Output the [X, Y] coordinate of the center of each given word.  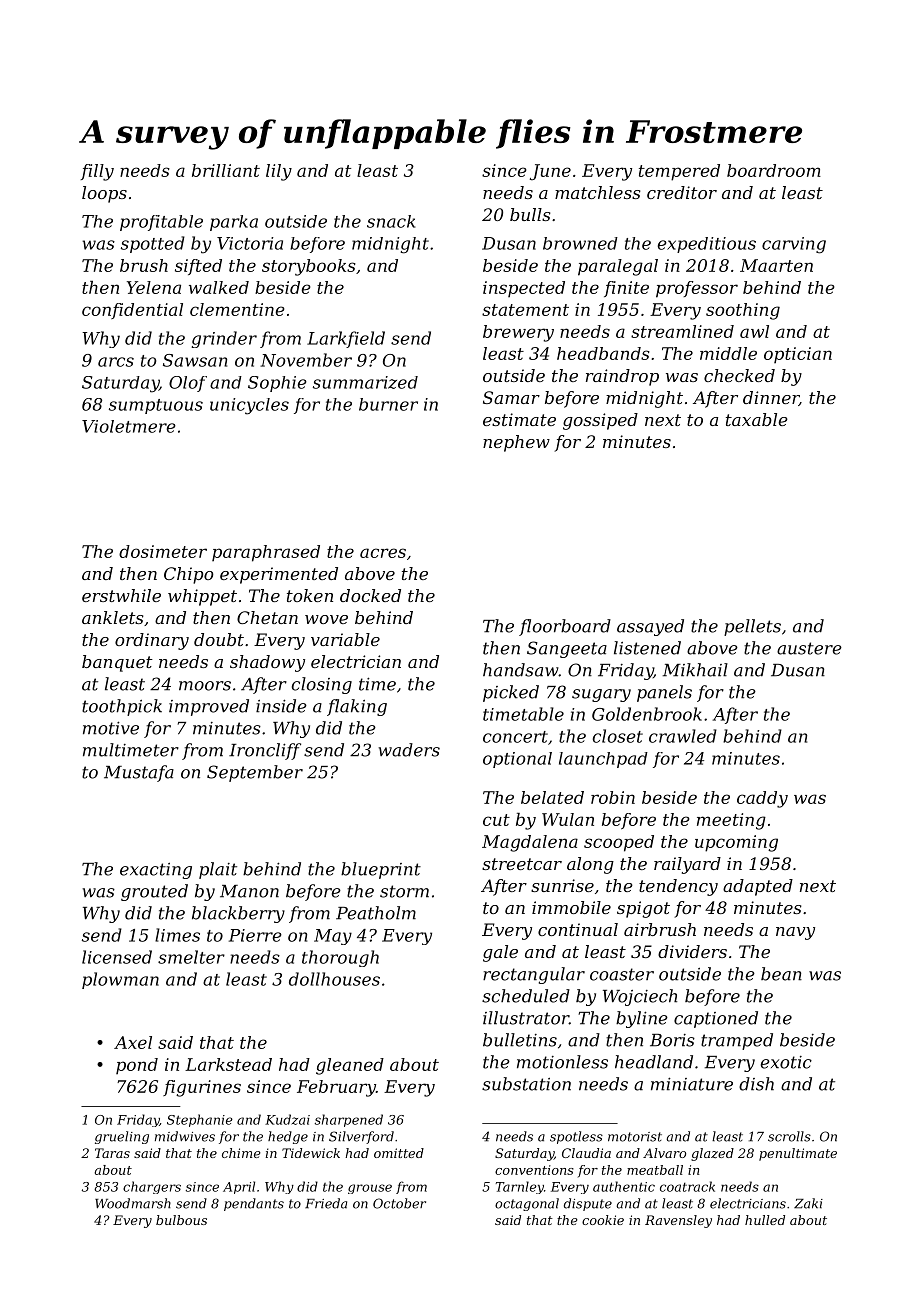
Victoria [250, 243]
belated [552, 797]
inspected [524, 289]
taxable [757, 419]
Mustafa [139, 773]
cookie [603, 1220]
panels [664, 693]
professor [697, 289]
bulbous [181, 1220]
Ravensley [678, 1221]
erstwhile [121, 595]
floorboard [565, 627]
